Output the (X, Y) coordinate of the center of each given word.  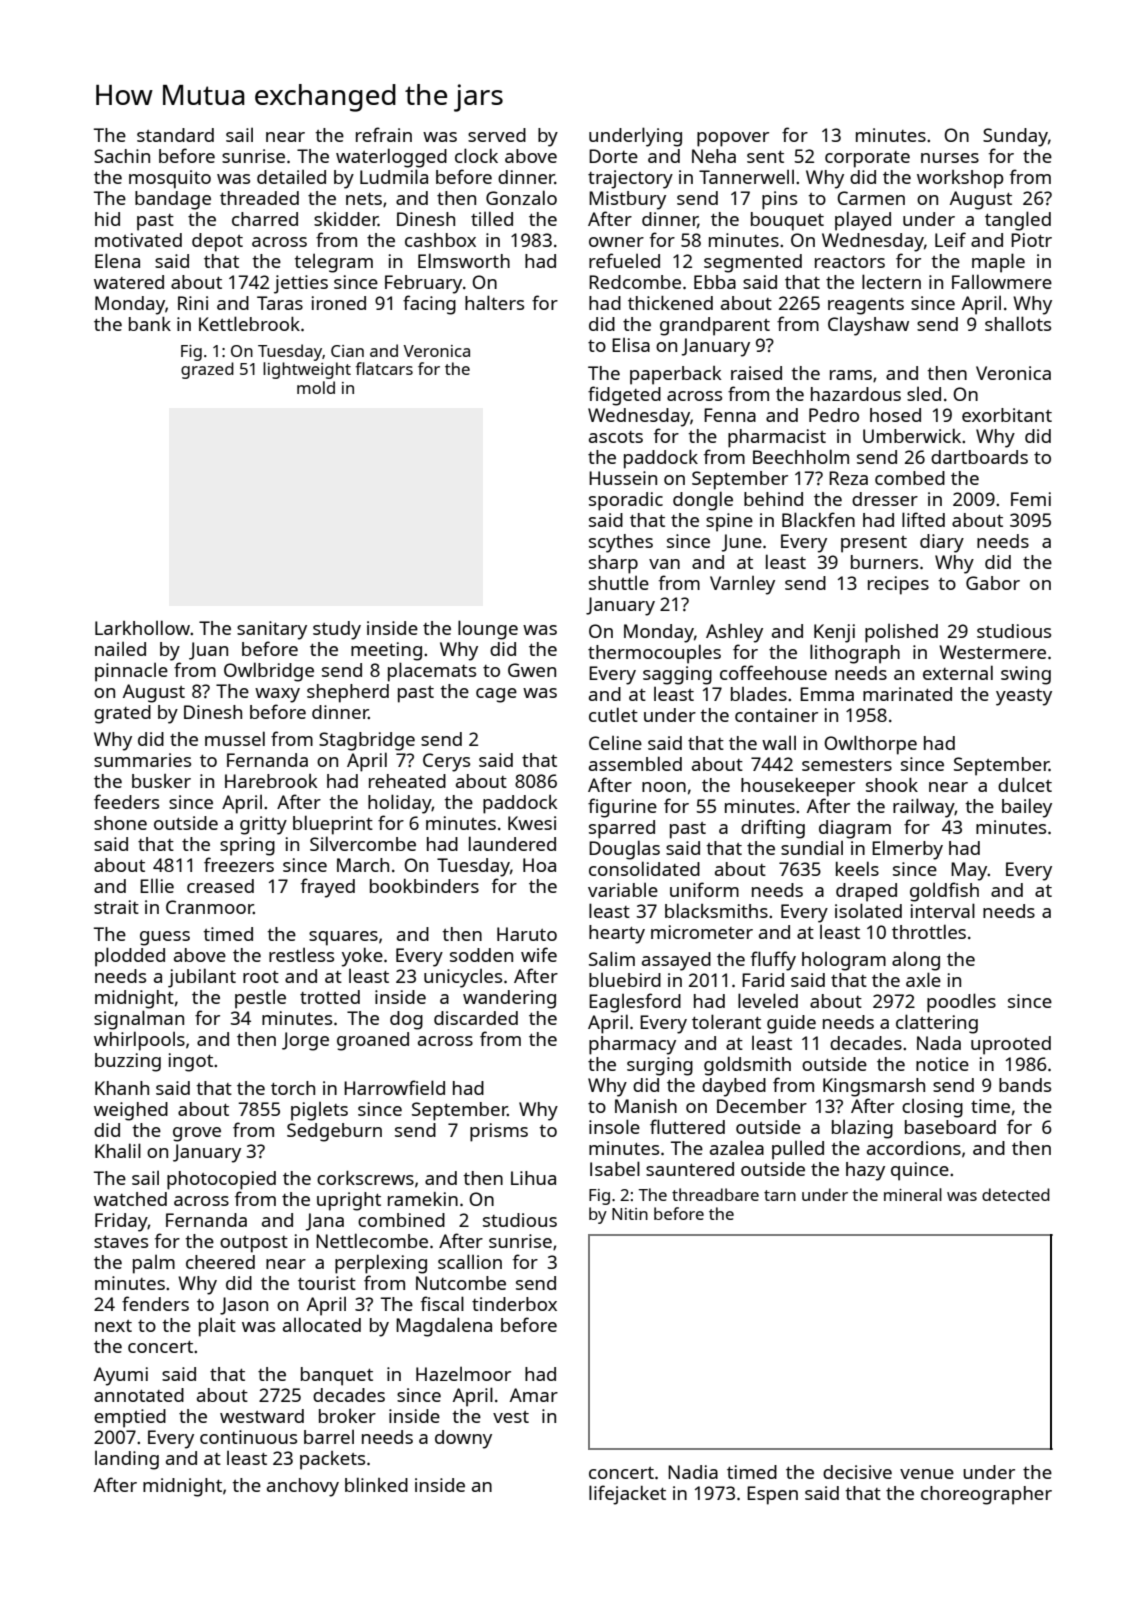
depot (217, 242)
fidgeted (624, 396)
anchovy (303, 1487)
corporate (867, 159)
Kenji (834, 633)
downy (463, 1439)
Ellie (157, 885)
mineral (913, 1194)
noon (664, 787)
